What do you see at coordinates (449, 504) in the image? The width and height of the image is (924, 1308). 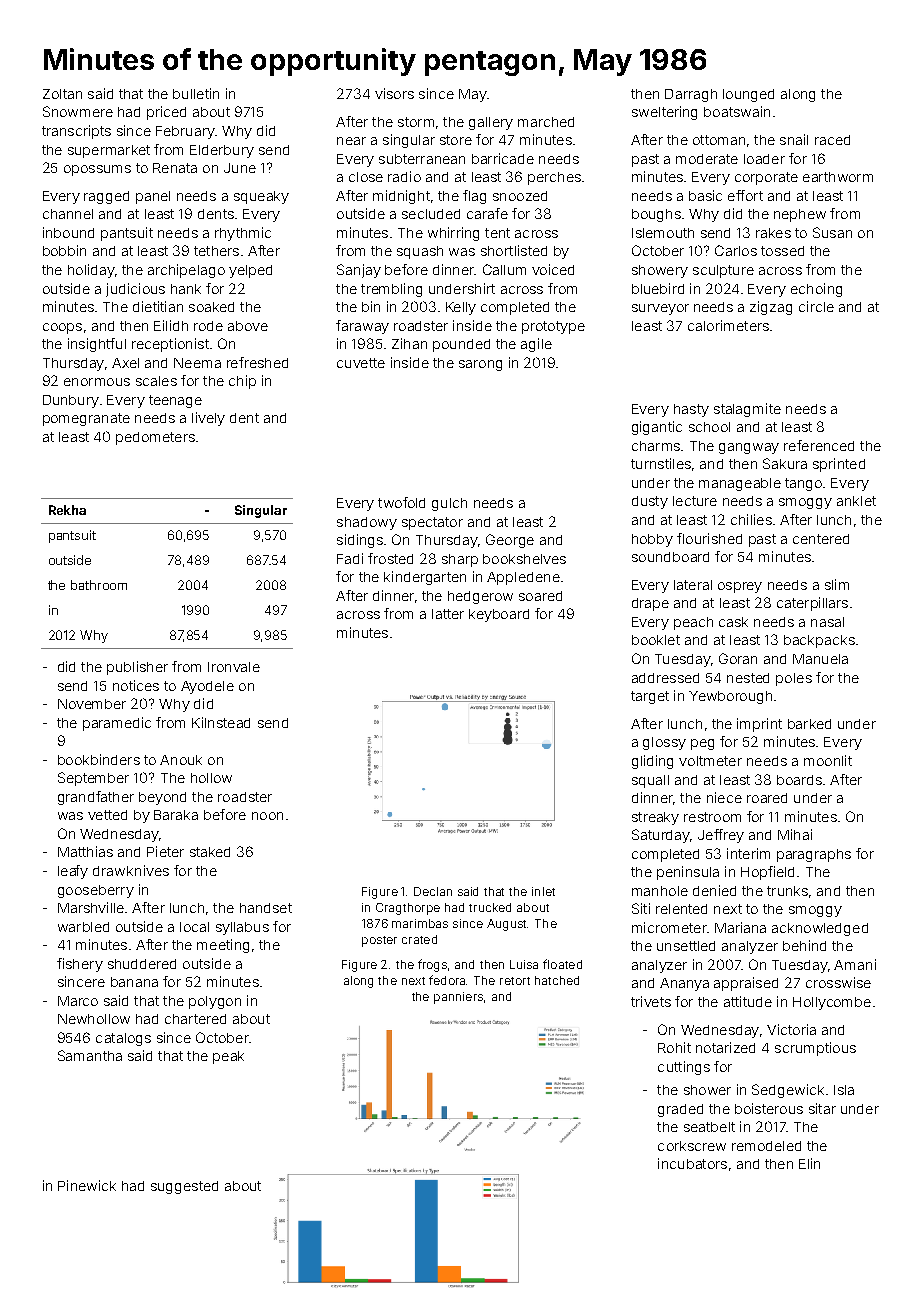 I see `gulch` at bounding box center [449, 504].
